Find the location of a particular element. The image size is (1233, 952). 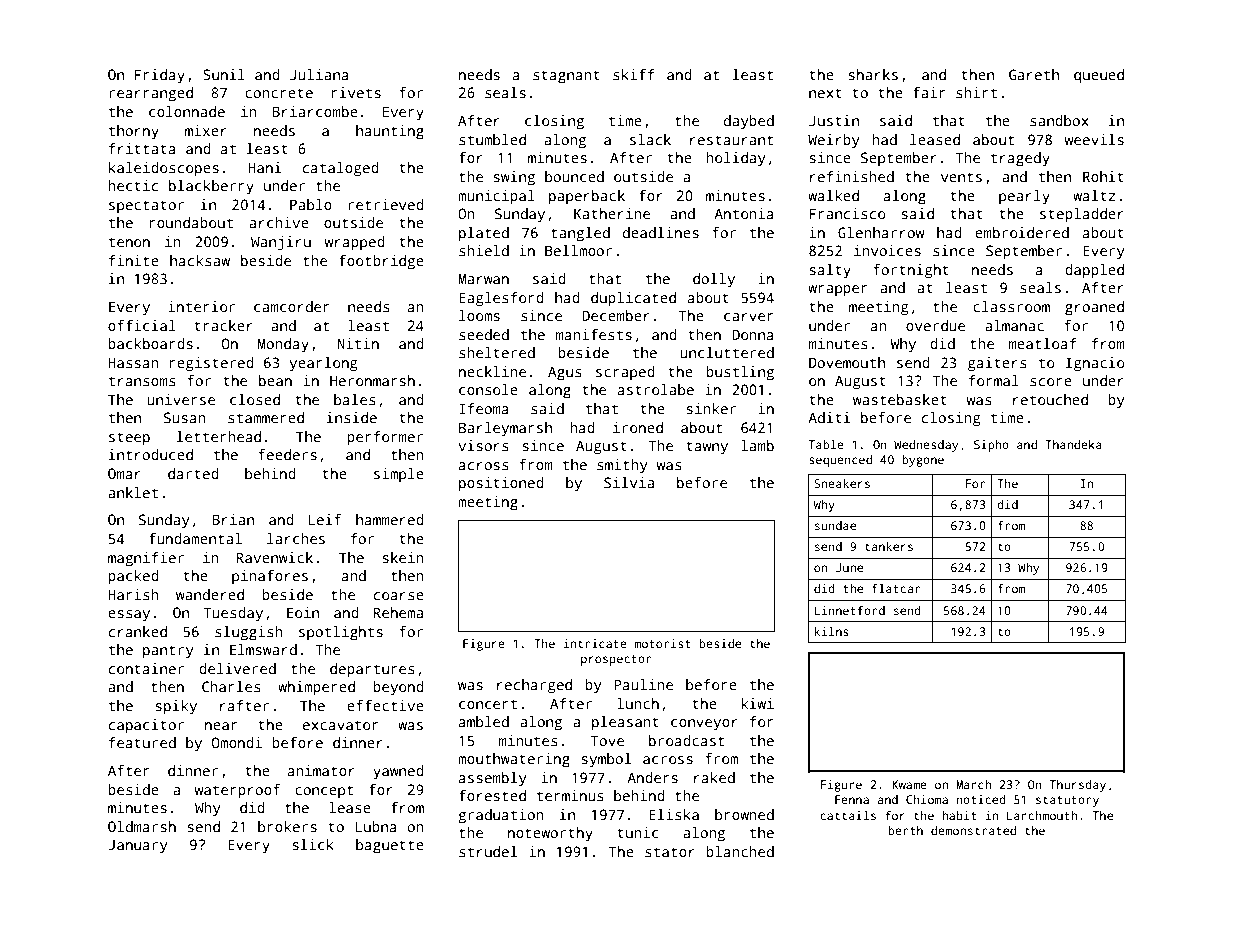

finite is located at coordinates (134, 260).
